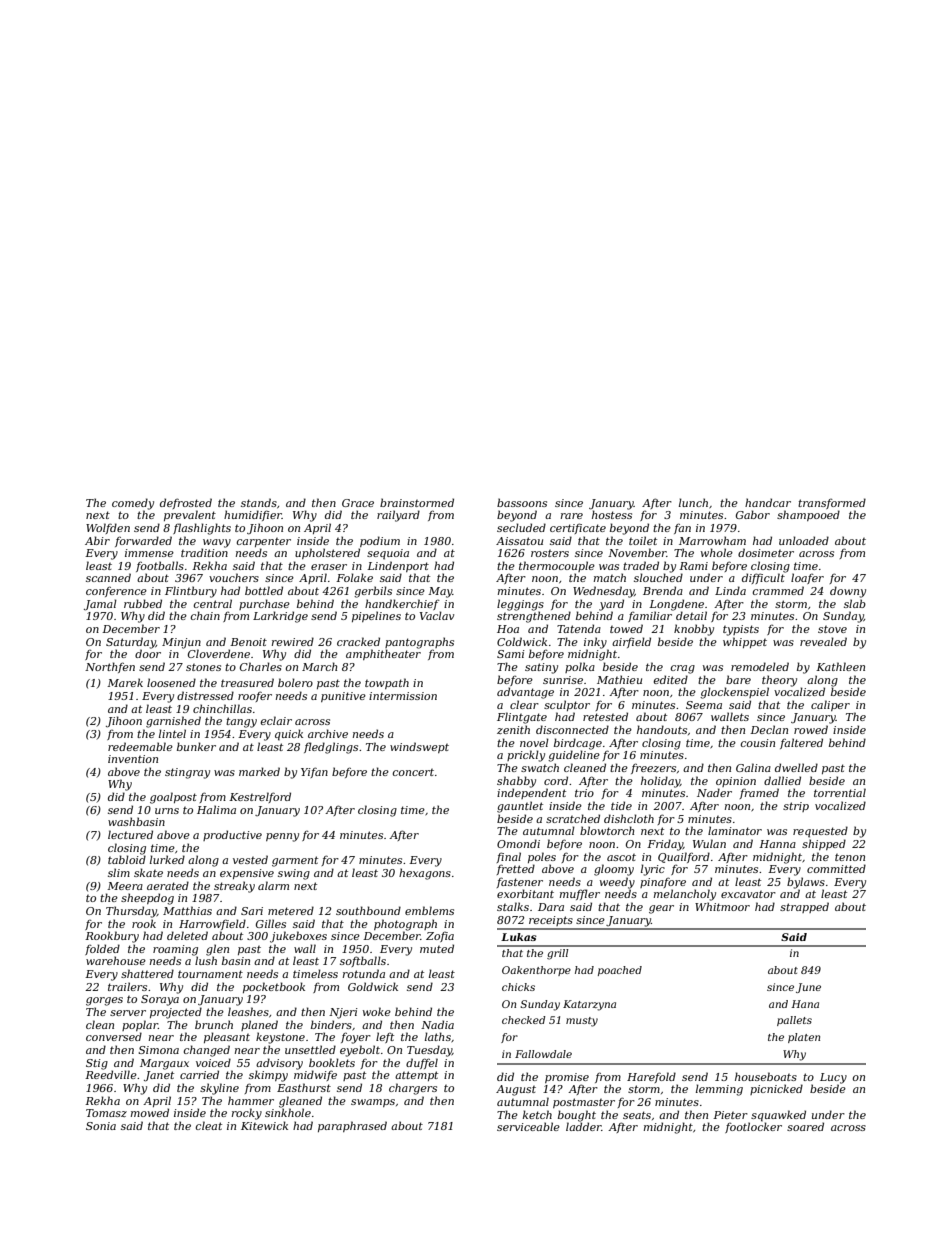 The height and width of the screenshot is (1233, 952). I want to click on strapped, so click(804, 907).
